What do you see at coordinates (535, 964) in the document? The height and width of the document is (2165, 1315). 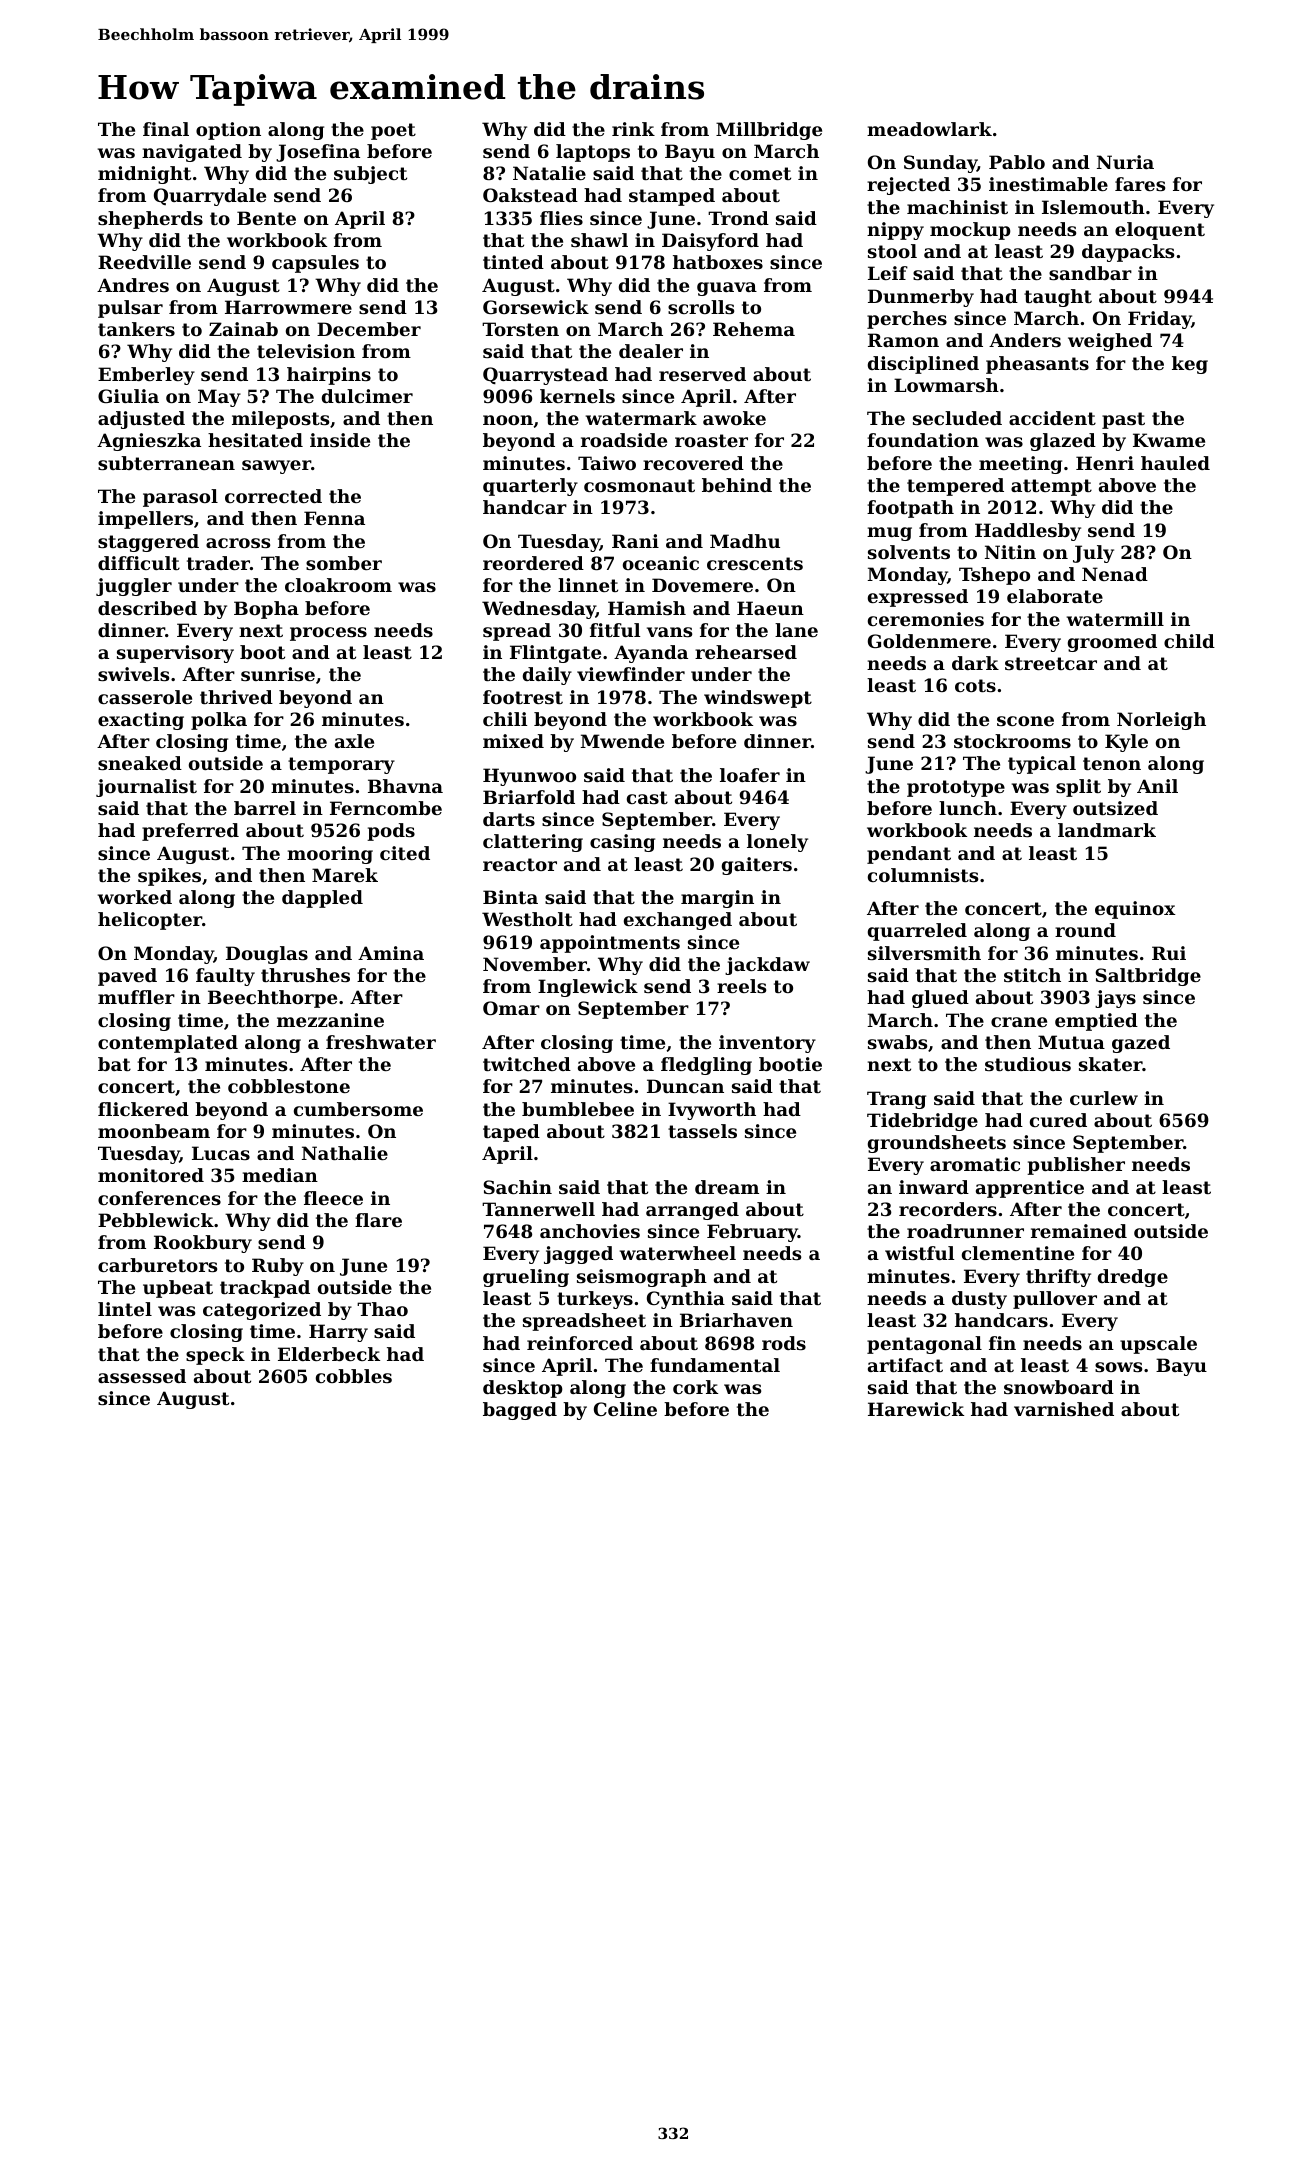 I see `November` at bounding box center [535, 964].
